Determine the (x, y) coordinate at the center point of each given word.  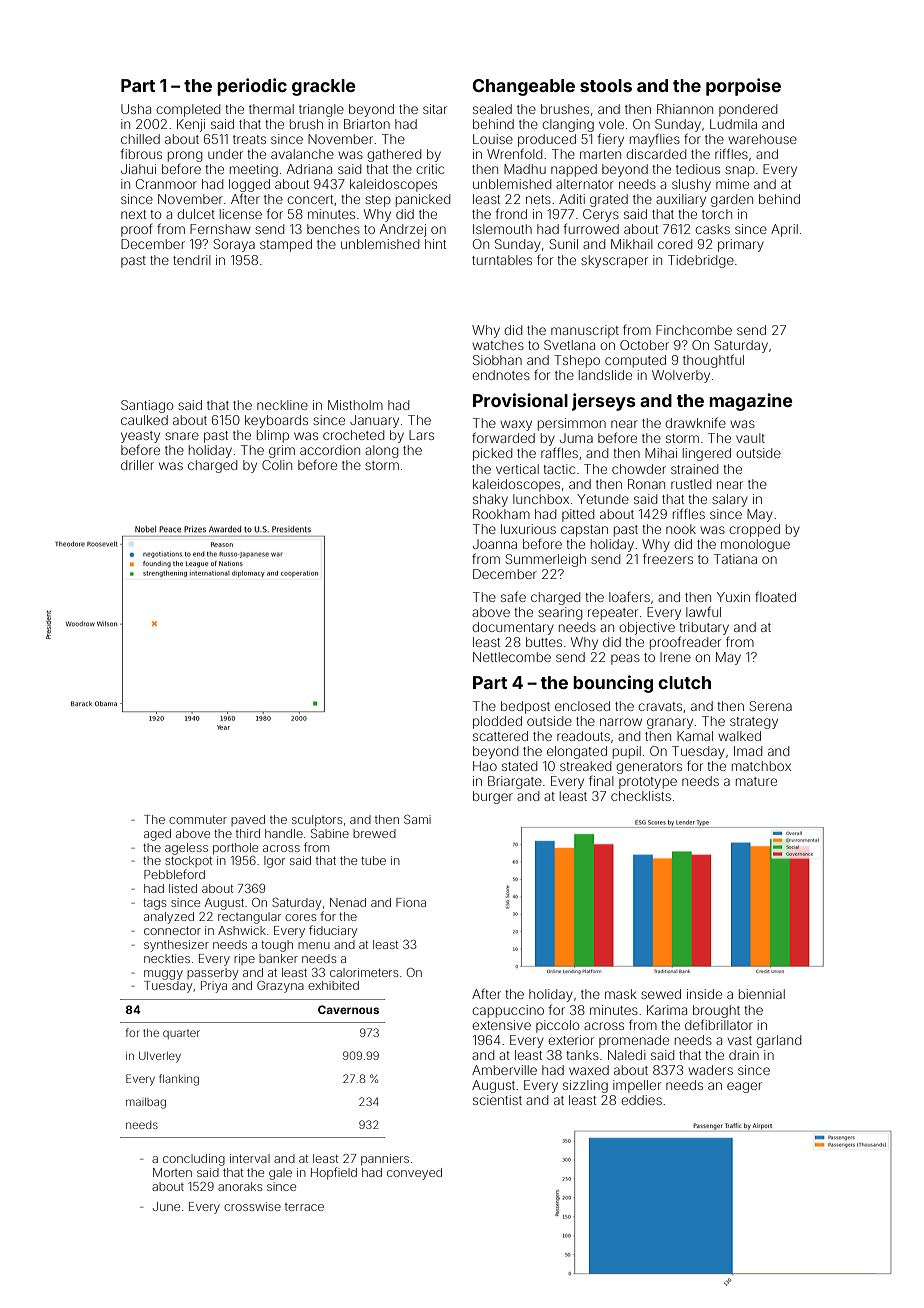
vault (750, 438)
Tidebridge (701, 261)
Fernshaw (220, 229)
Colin (277, 465)
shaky (490, 500)
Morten (172, 1172)
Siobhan (497, 360)
